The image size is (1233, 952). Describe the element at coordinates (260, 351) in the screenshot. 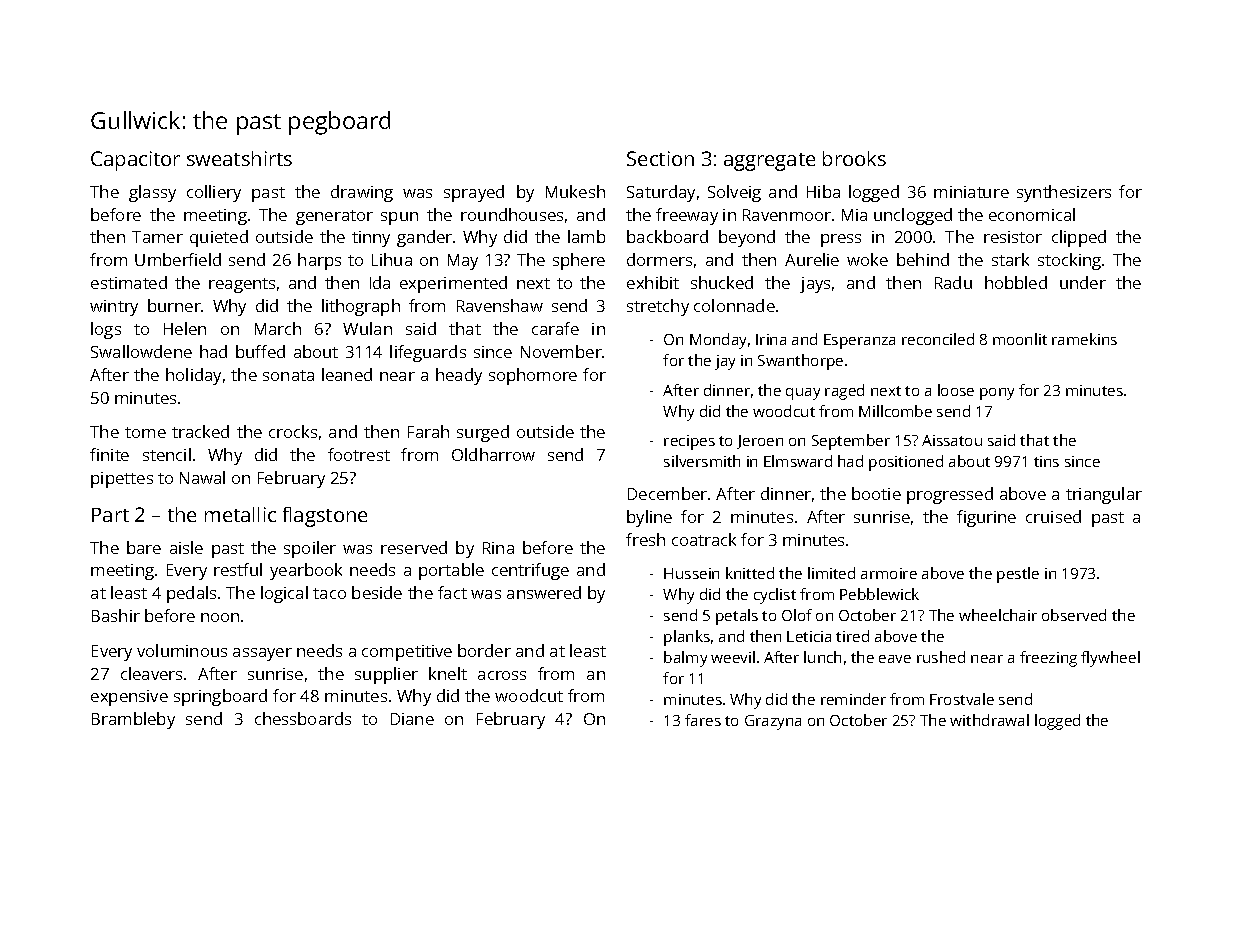

I see `buffed` at that location.
